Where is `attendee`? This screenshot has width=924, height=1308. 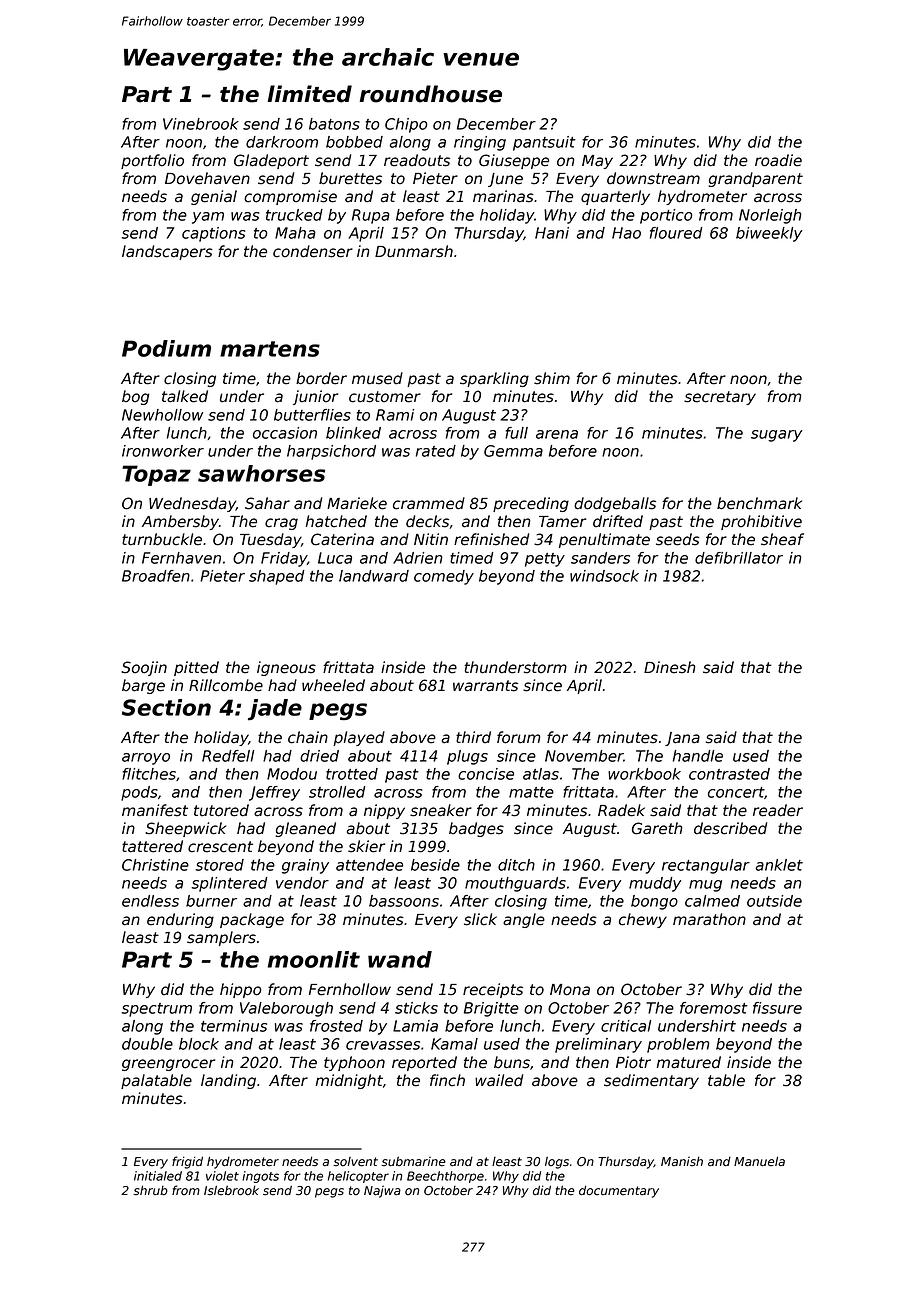
attendee is located at coordinates (369, 865).
